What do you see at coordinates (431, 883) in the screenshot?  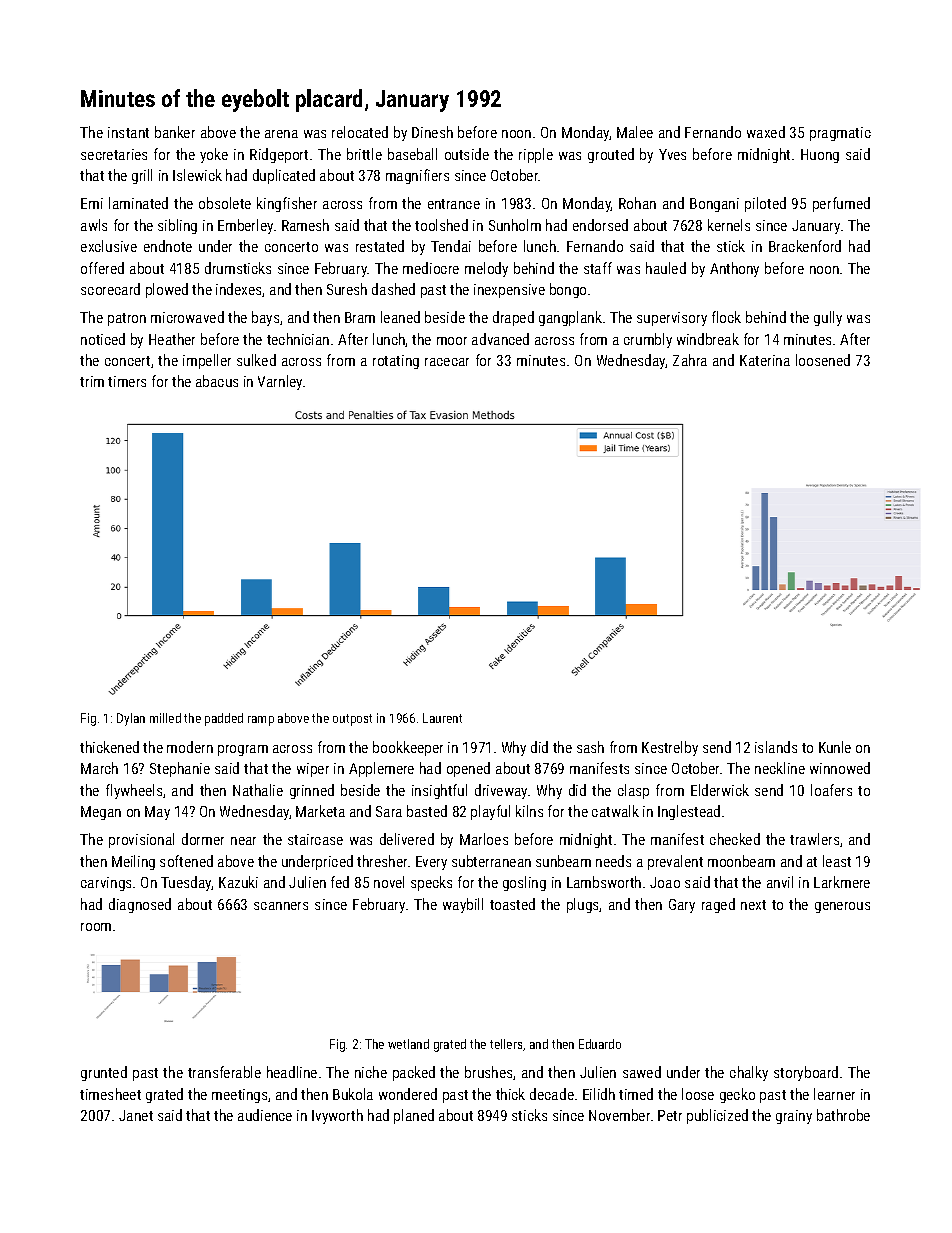 I see `specks` at bounding box center [431, 883].
